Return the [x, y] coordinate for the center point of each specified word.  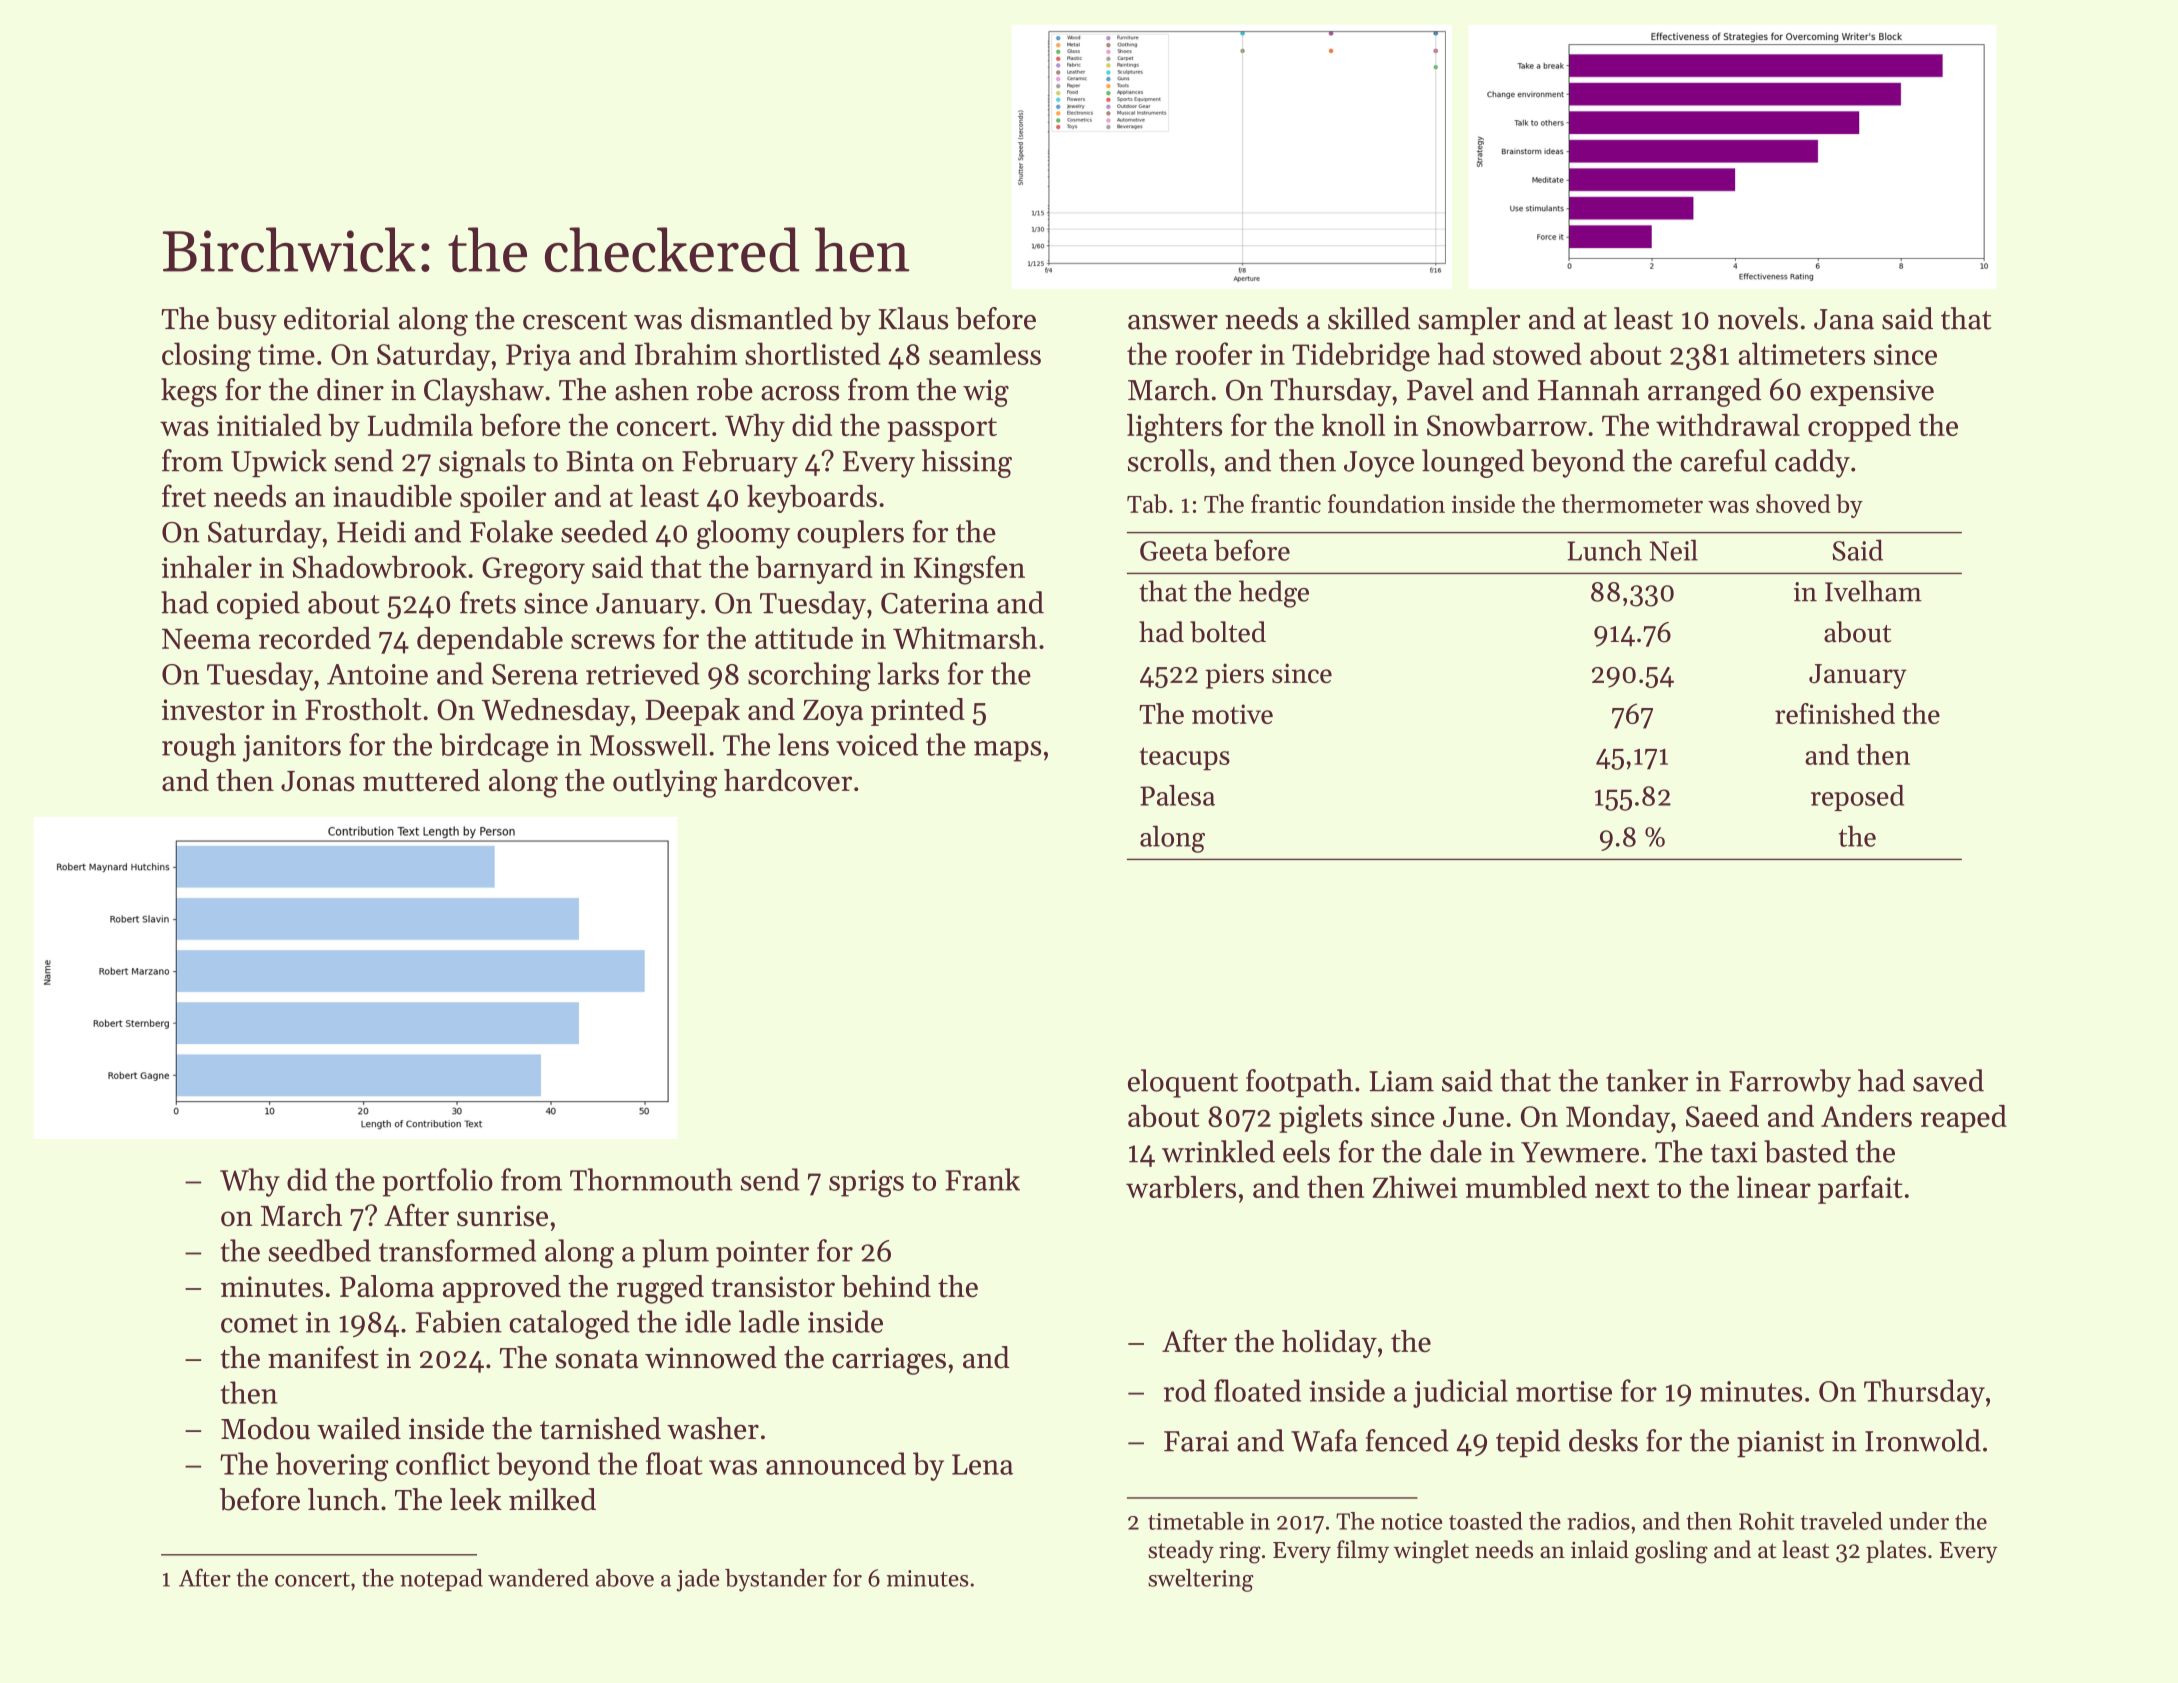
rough [199, 747]
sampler [1469, 321]
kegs [189, 392]
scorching [809, 676]
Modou [265, 1428]
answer [1173, 322]
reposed [1857, 798]
